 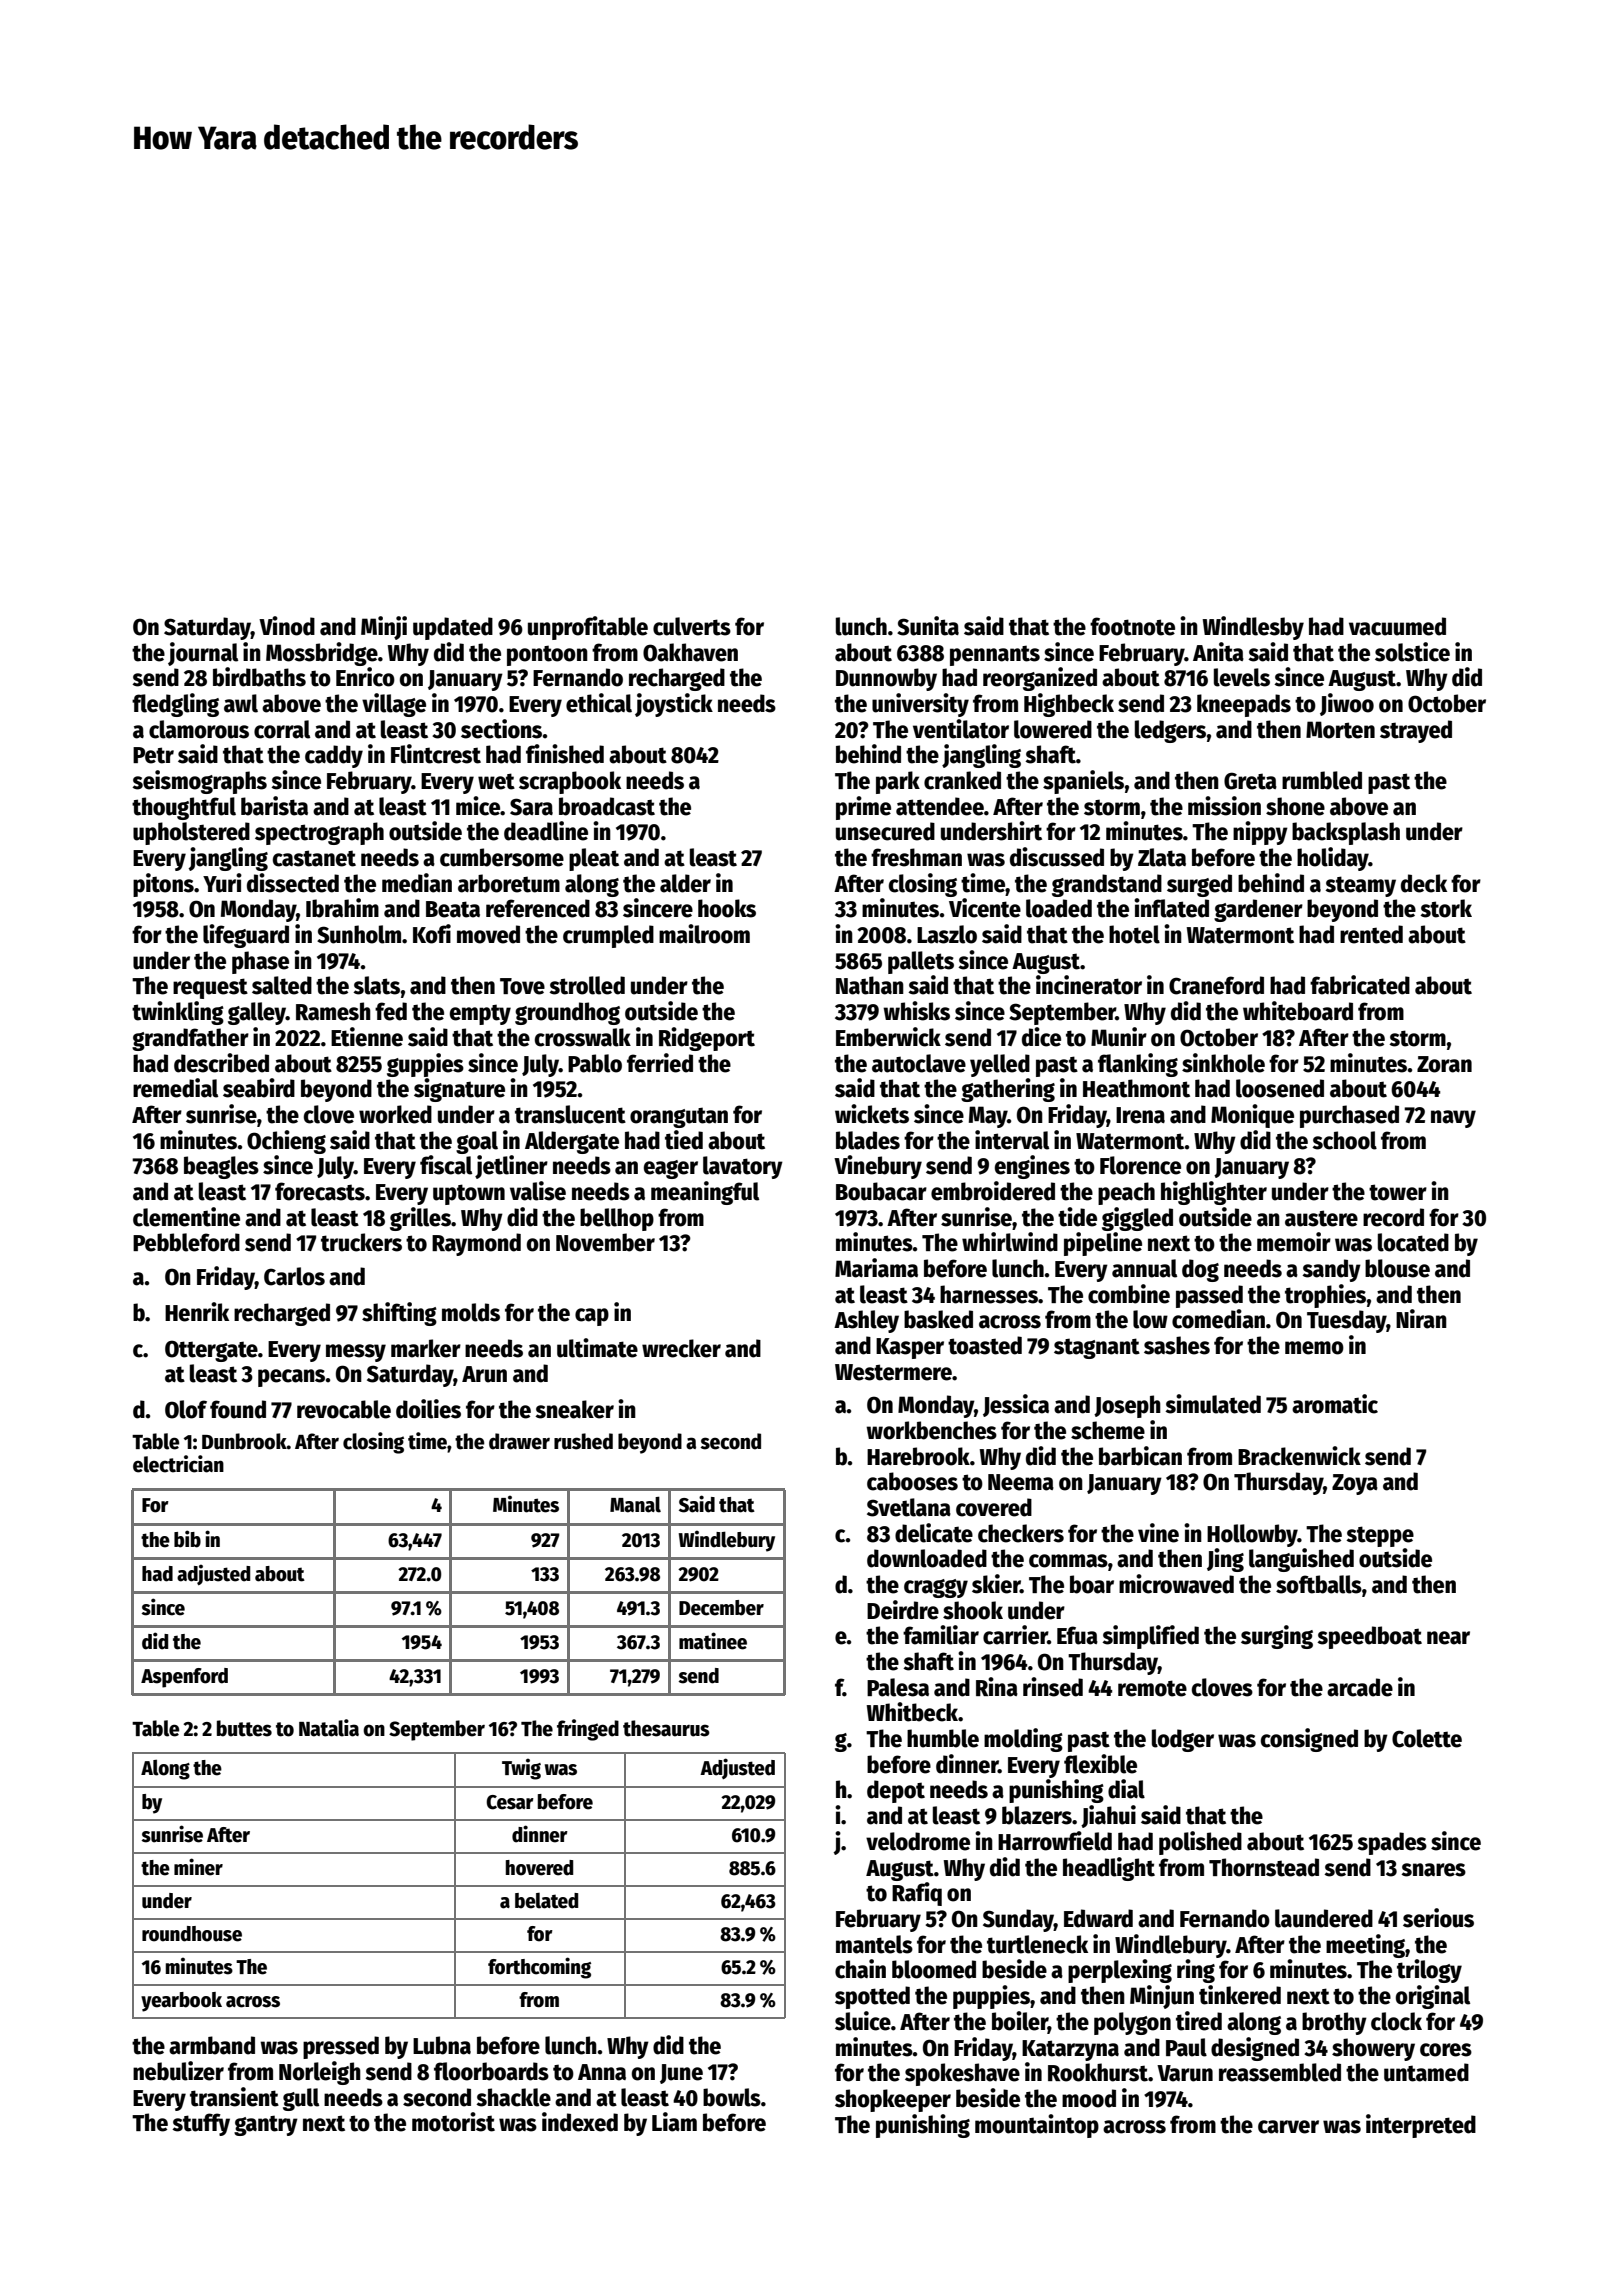 What do you see at coordinates (287, 626) in the document?
I see `Vinod` at bounding box center [287, 626].
